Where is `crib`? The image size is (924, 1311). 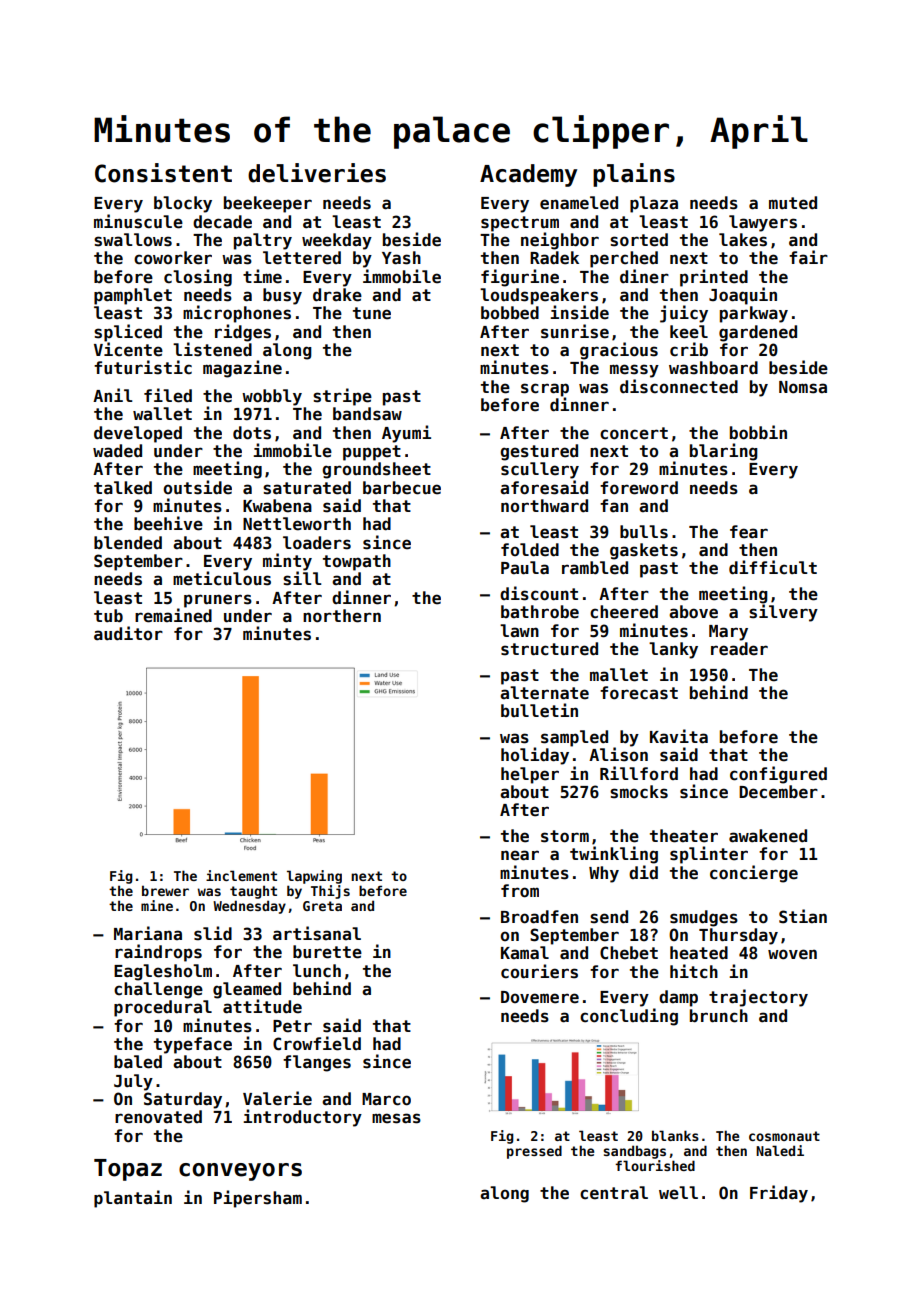
crib is located at coordinates (689, 349).
